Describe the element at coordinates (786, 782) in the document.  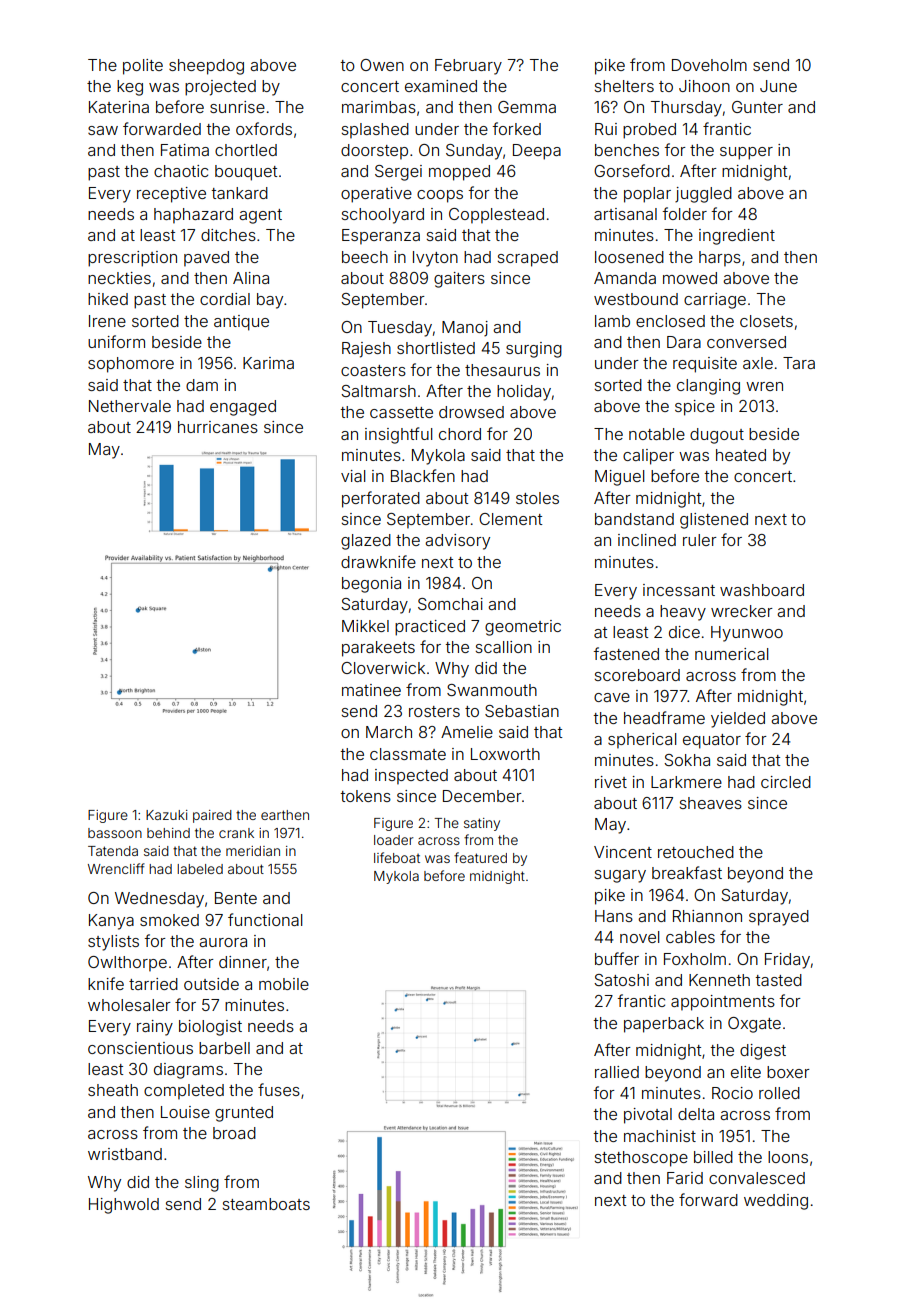
I see `circled` at that location.
